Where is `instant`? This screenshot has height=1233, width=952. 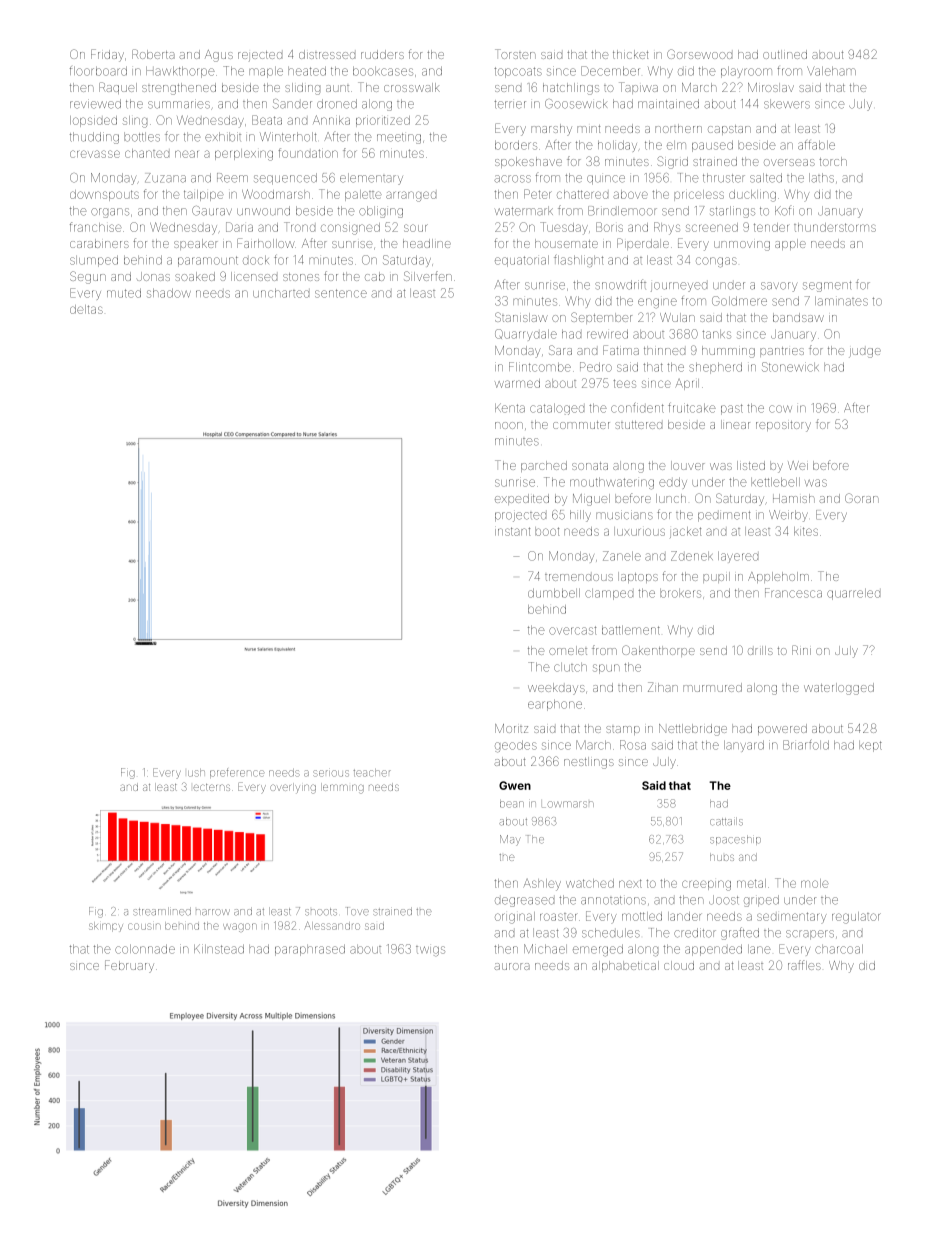
instant is located at coordinates (512, 531).
